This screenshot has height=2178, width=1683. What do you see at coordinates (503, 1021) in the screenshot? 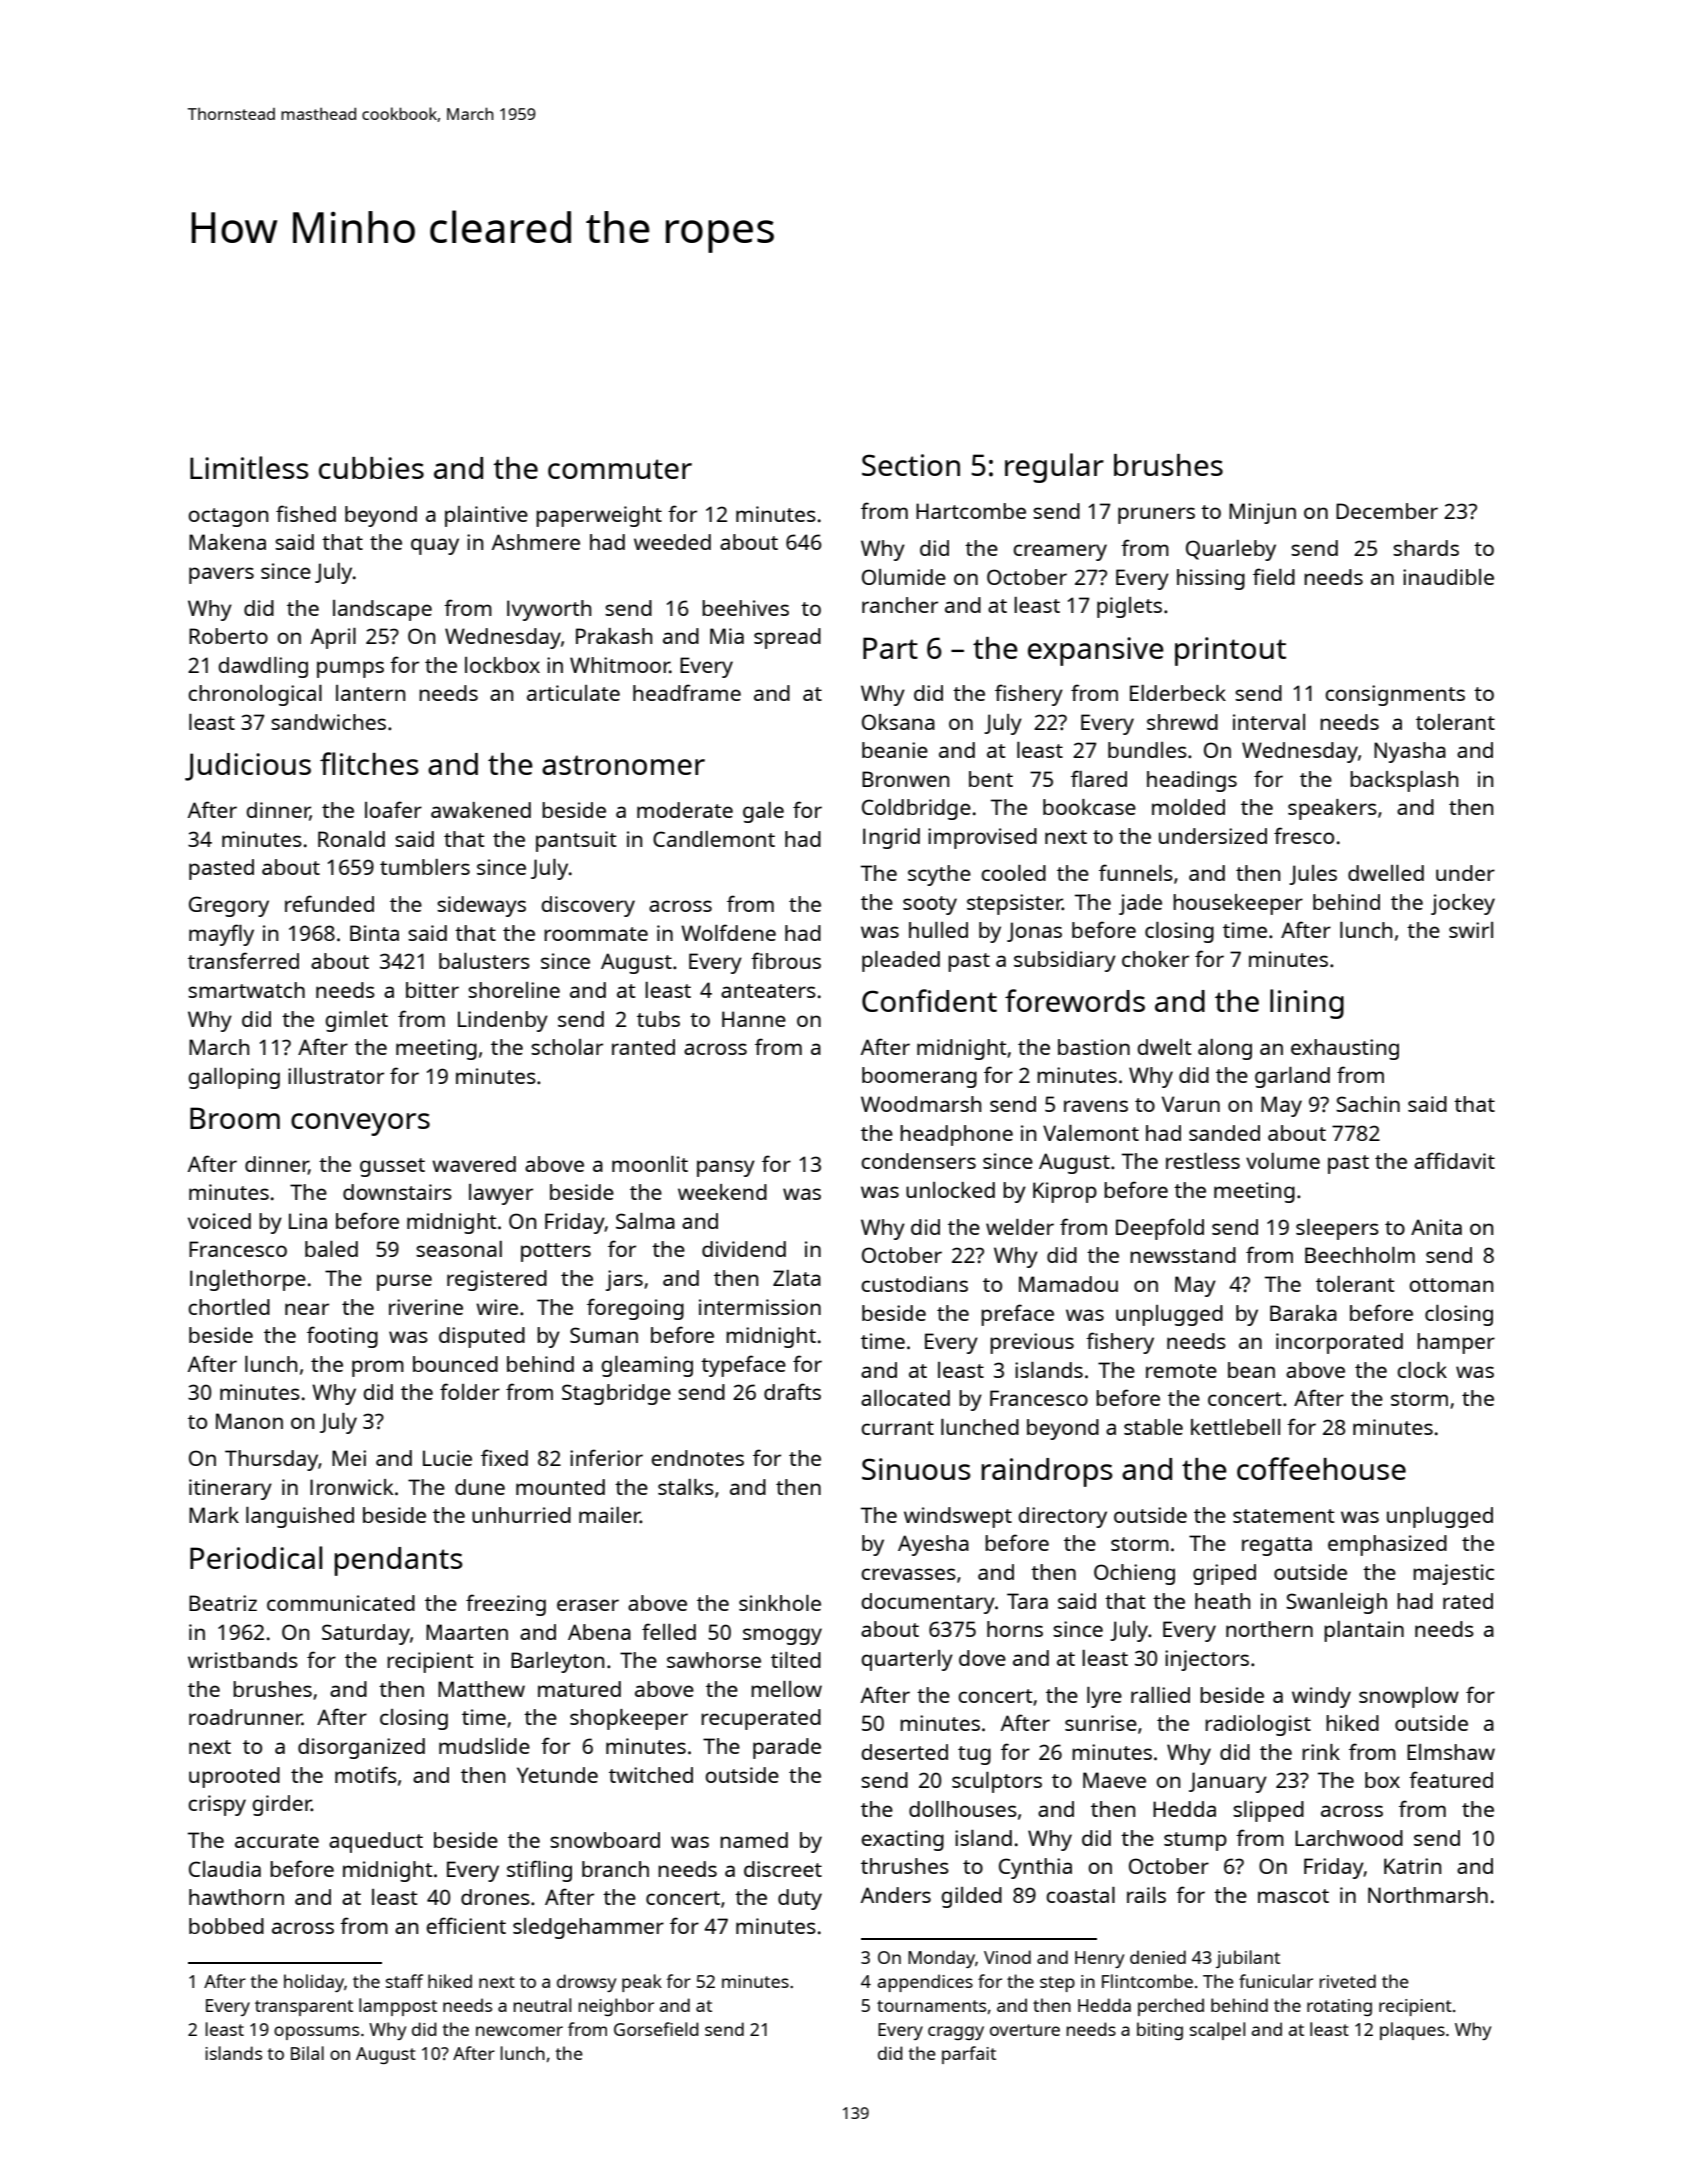
I see `Lindenby` at bounding box center [503, 1021].
